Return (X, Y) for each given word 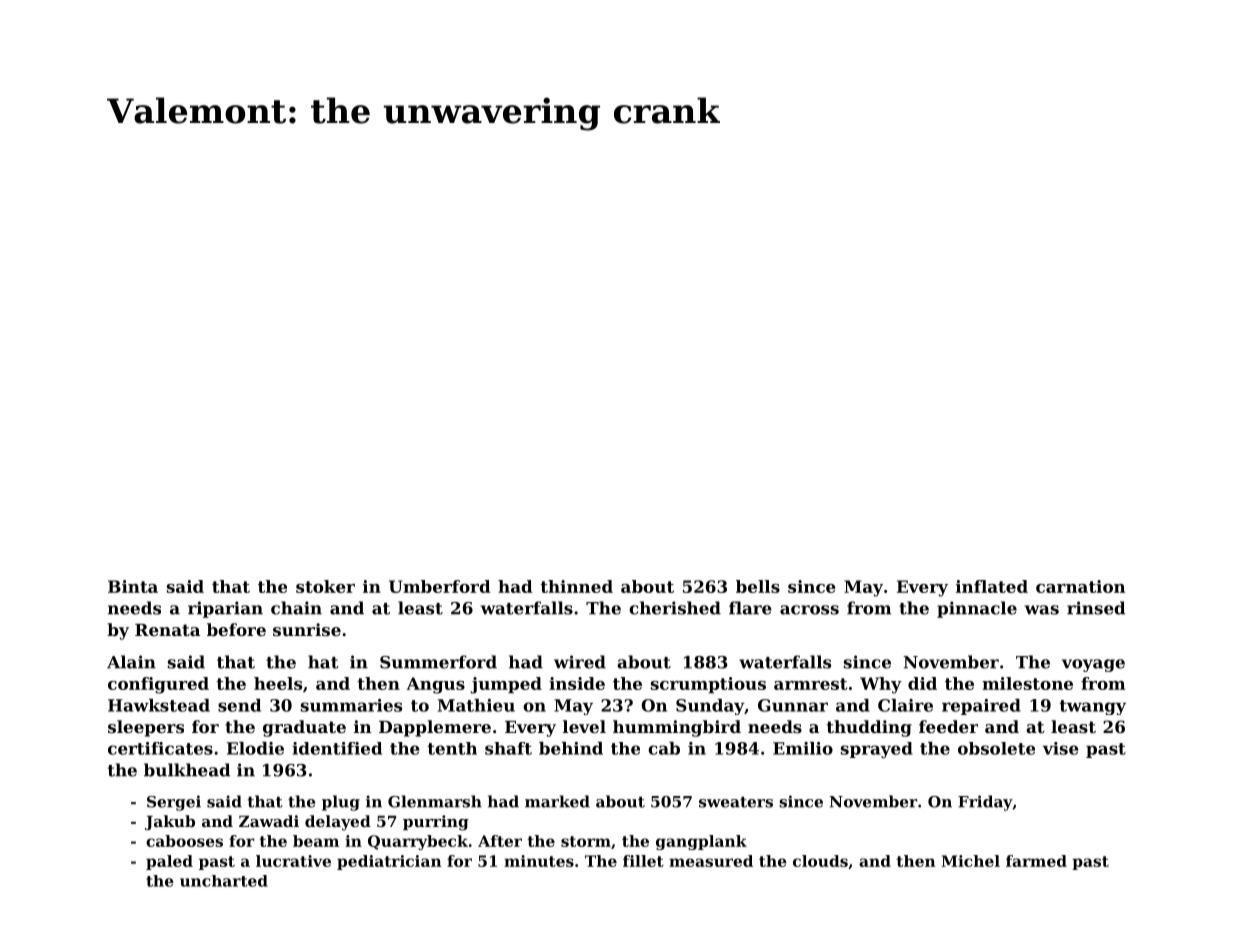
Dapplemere (435, 728)
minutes (539, 861)
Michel (970, 861)
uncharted (224, 881)
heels (278, 683)
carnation (1080, 586)
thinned (576, 586)
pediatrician (389, 862)
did (922, 683)
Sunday (710, 707)
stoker (325, 586)
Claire (905, 705)
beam (316, 841)
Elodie (255, 748)
